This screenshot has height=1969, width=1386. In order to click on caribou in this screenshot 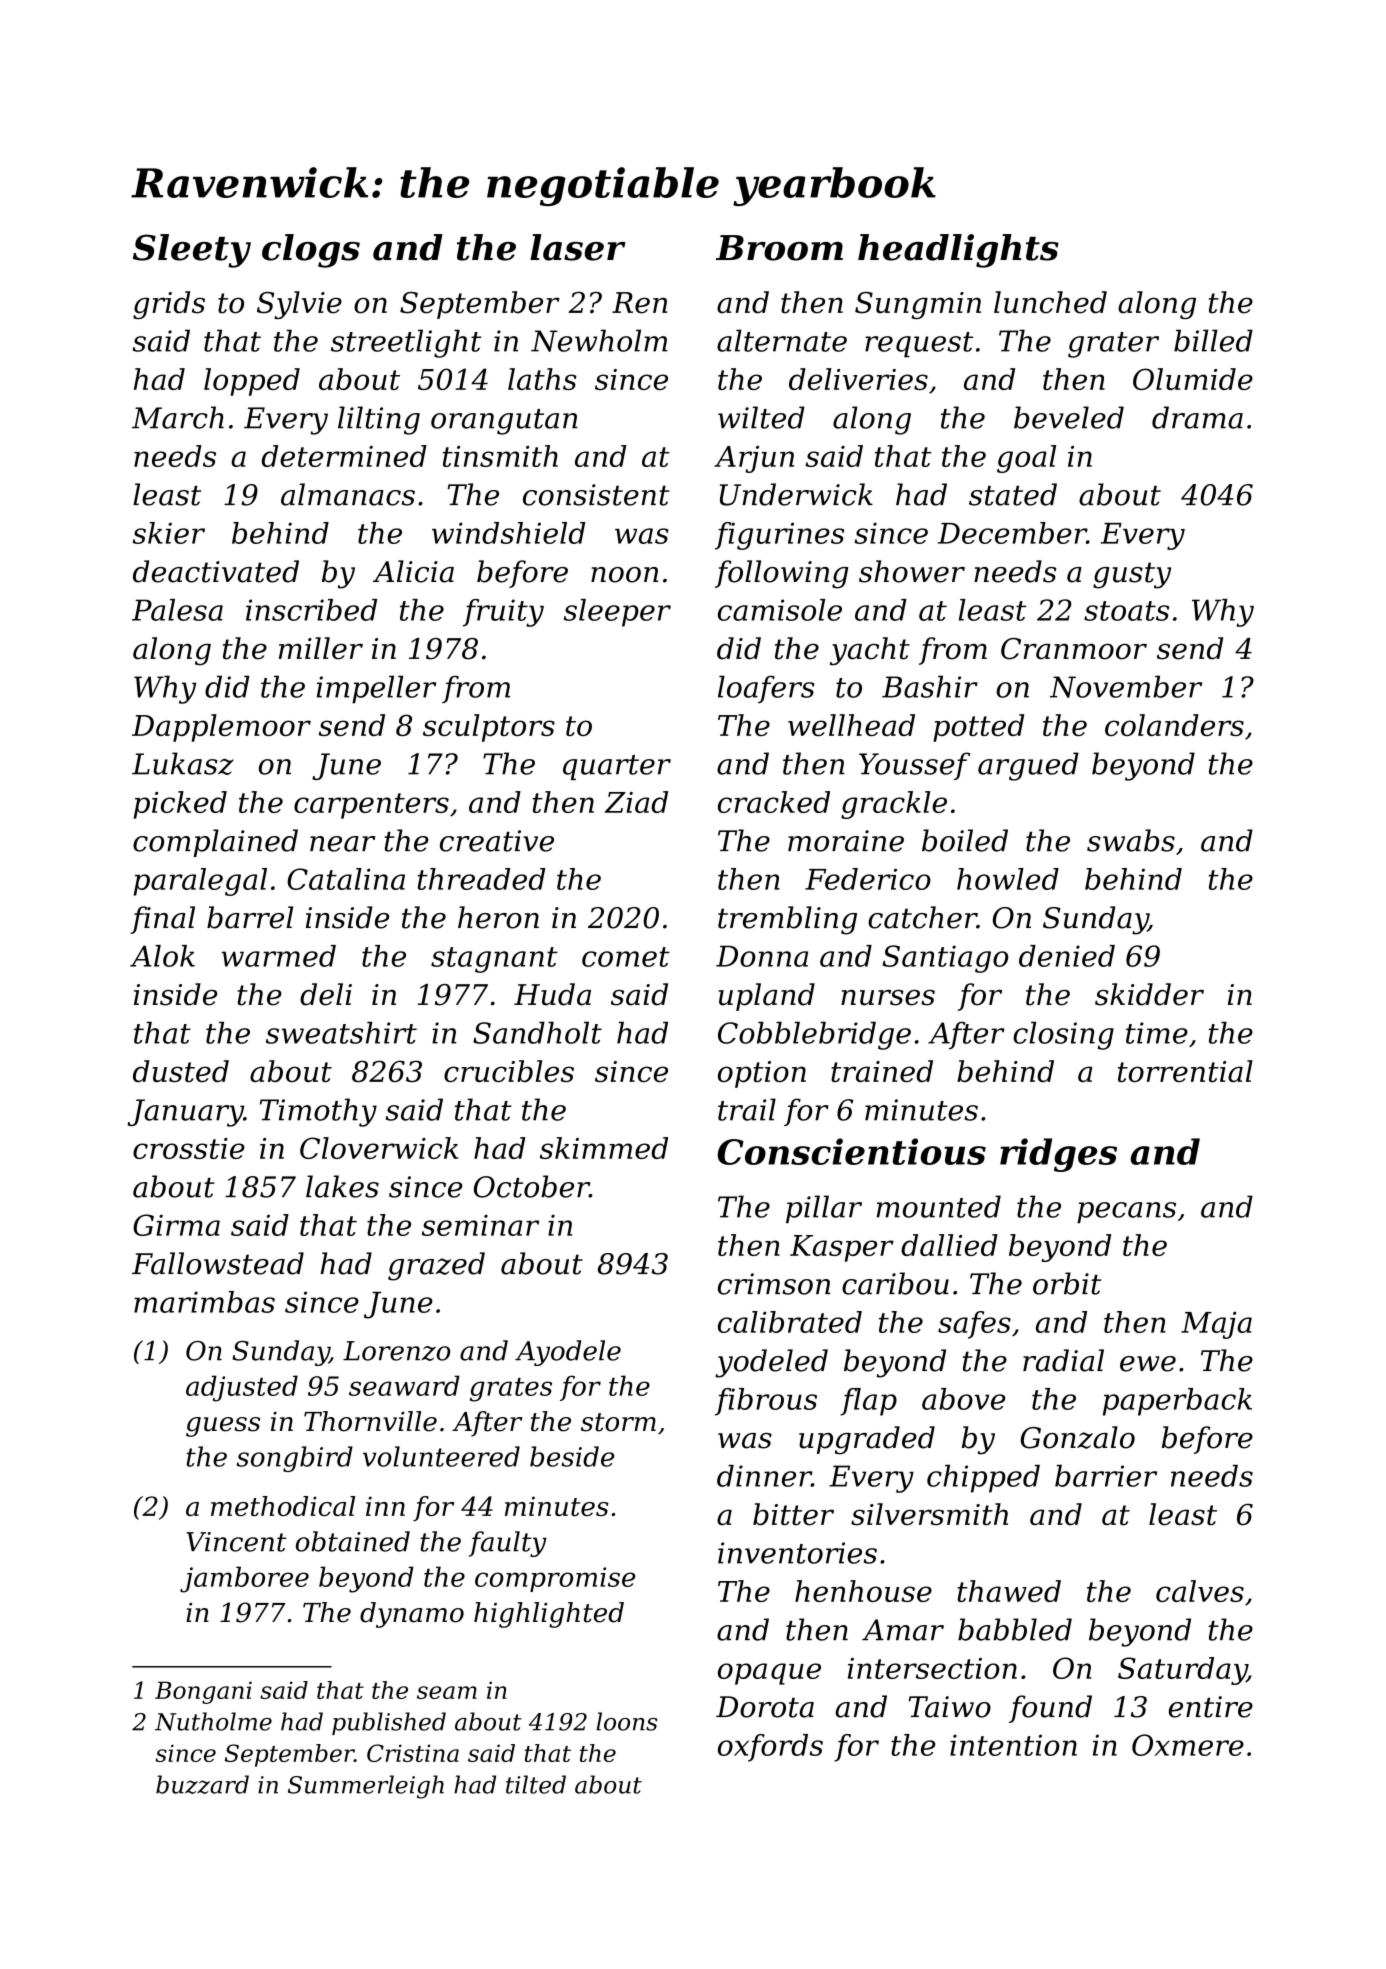, I will do `click(895, 1283)`.
